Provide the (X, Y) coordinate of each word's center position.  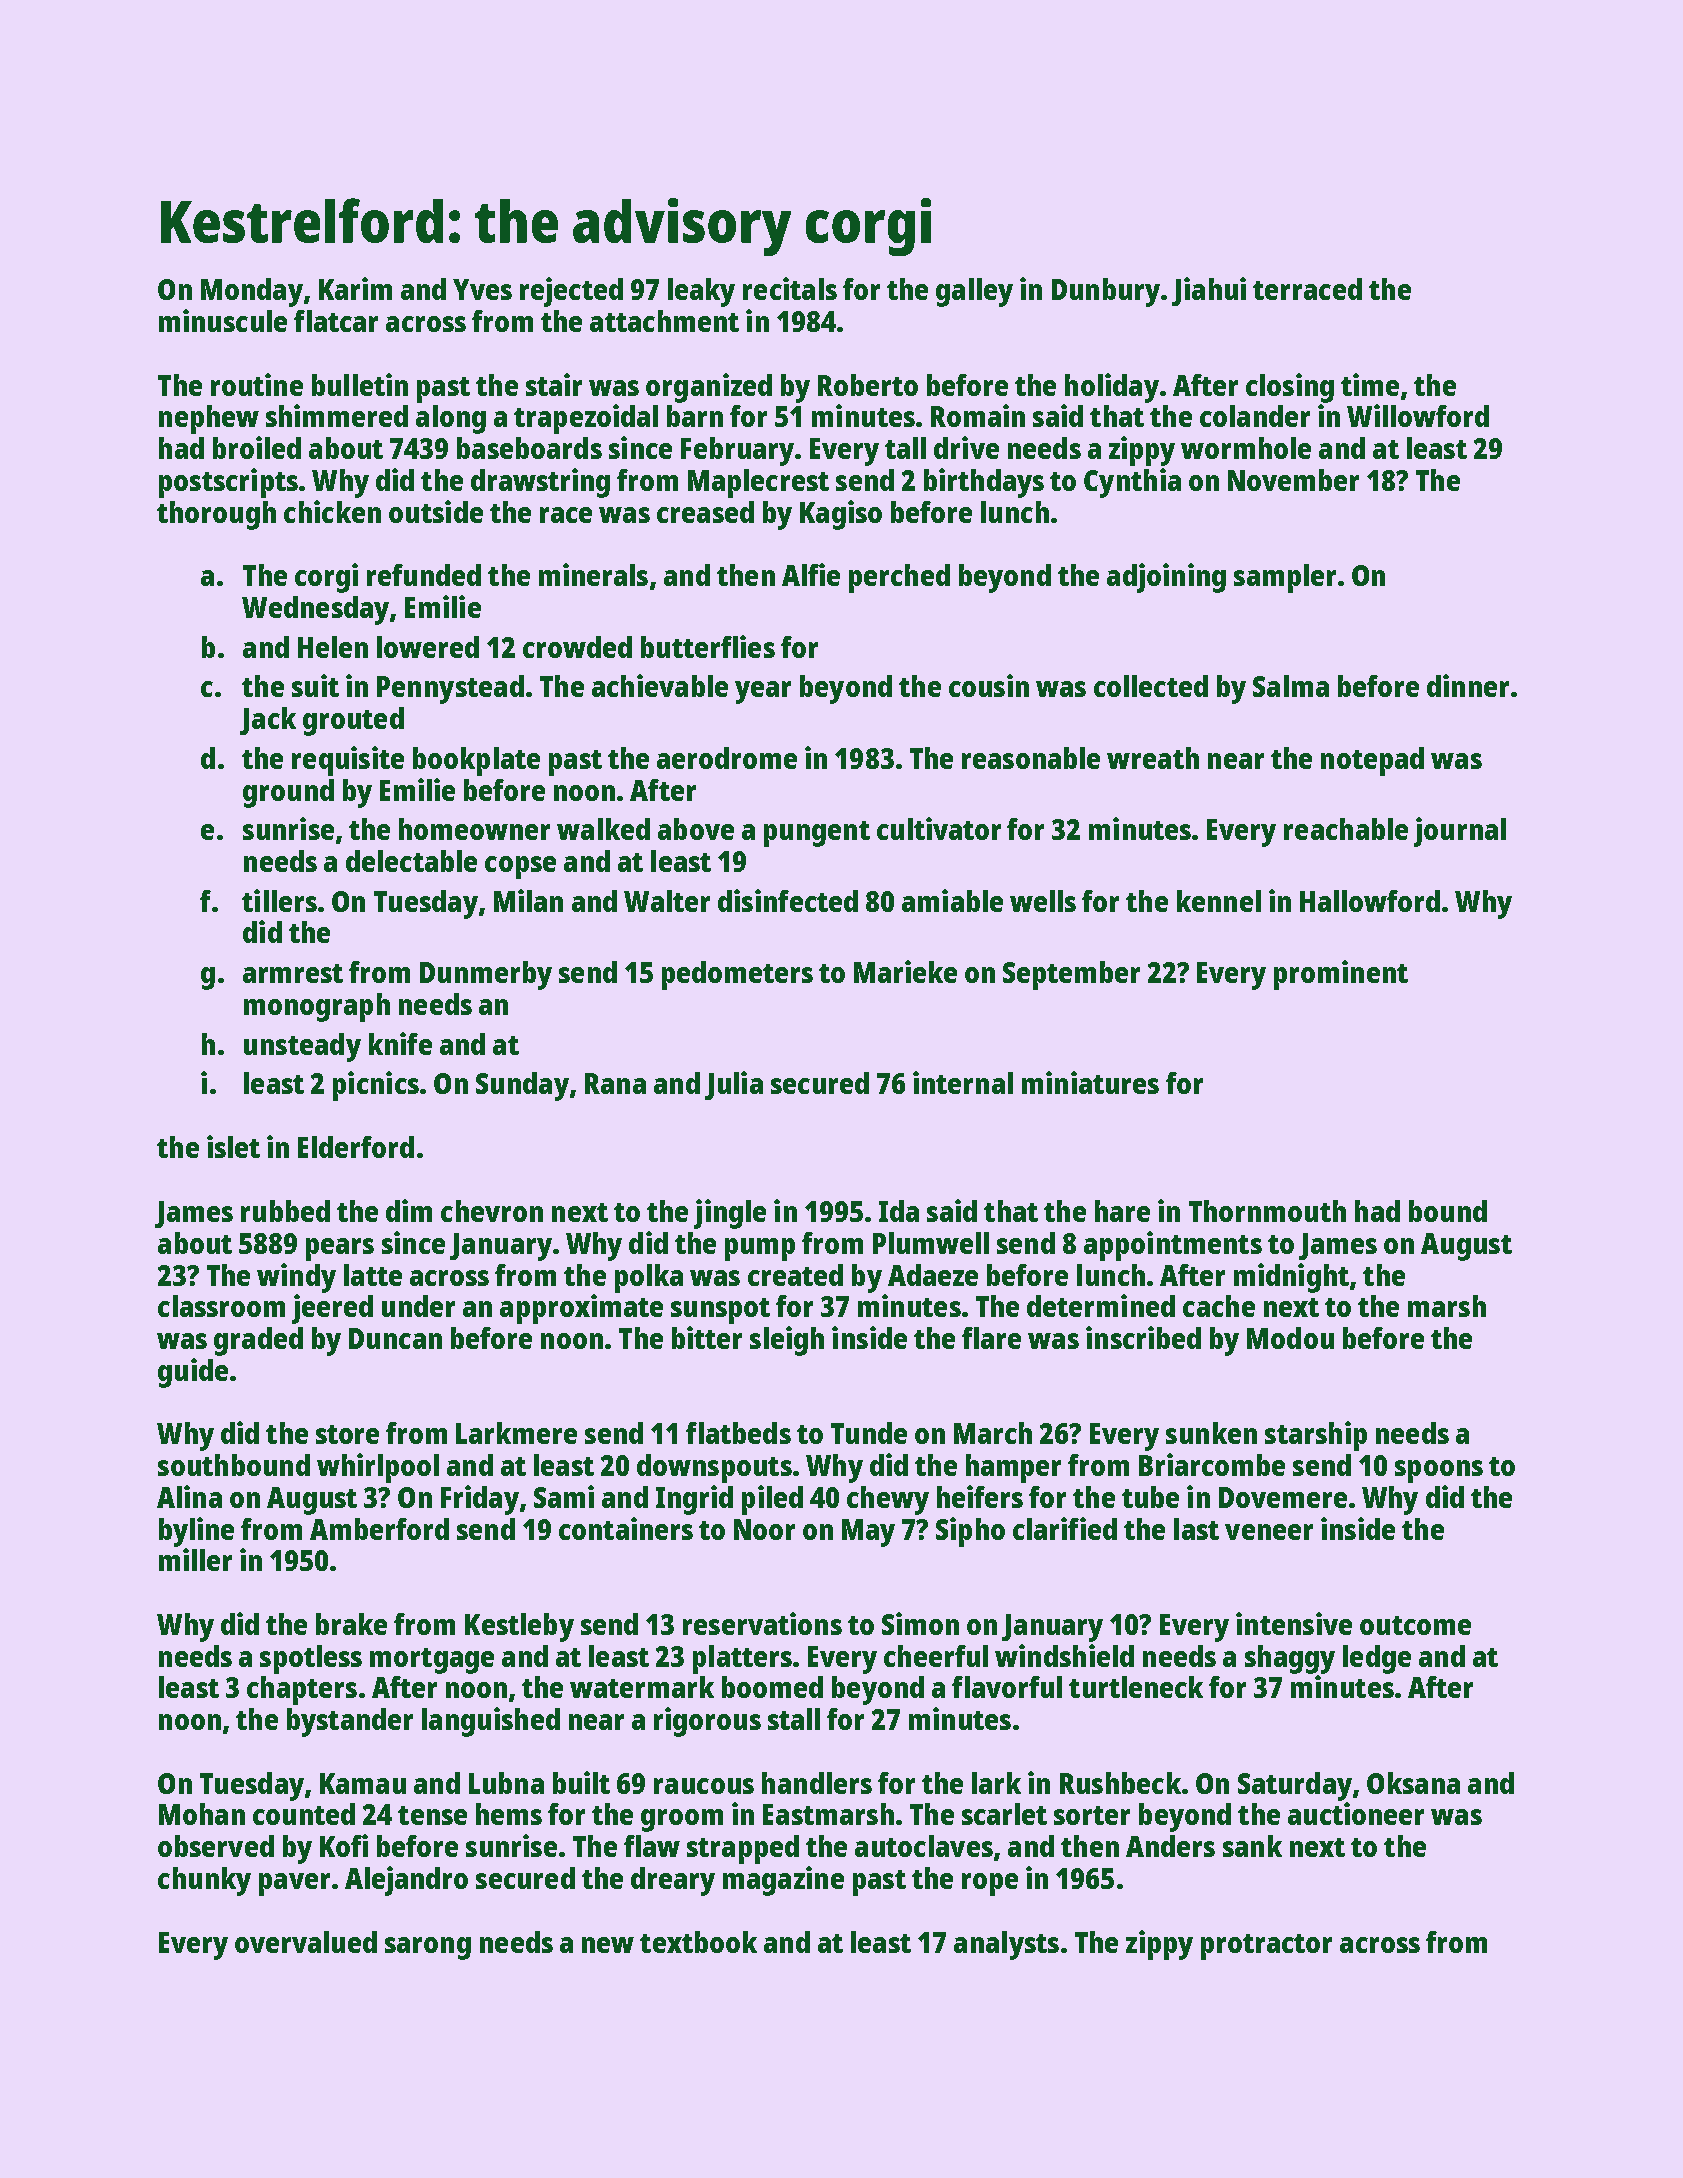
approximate (581, 1309)
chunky (204, 1881)
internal (963, 1082)
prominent (1341, 975)
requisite (348, 761)
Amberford (379, 1529)
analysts (1006, 1945)
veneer (1269, 1532)
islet (233, 1146)
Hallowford (1370, 901)
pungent (817, 834)
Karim (355, 288)
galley (974, 292)
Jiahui (1209, 291)
